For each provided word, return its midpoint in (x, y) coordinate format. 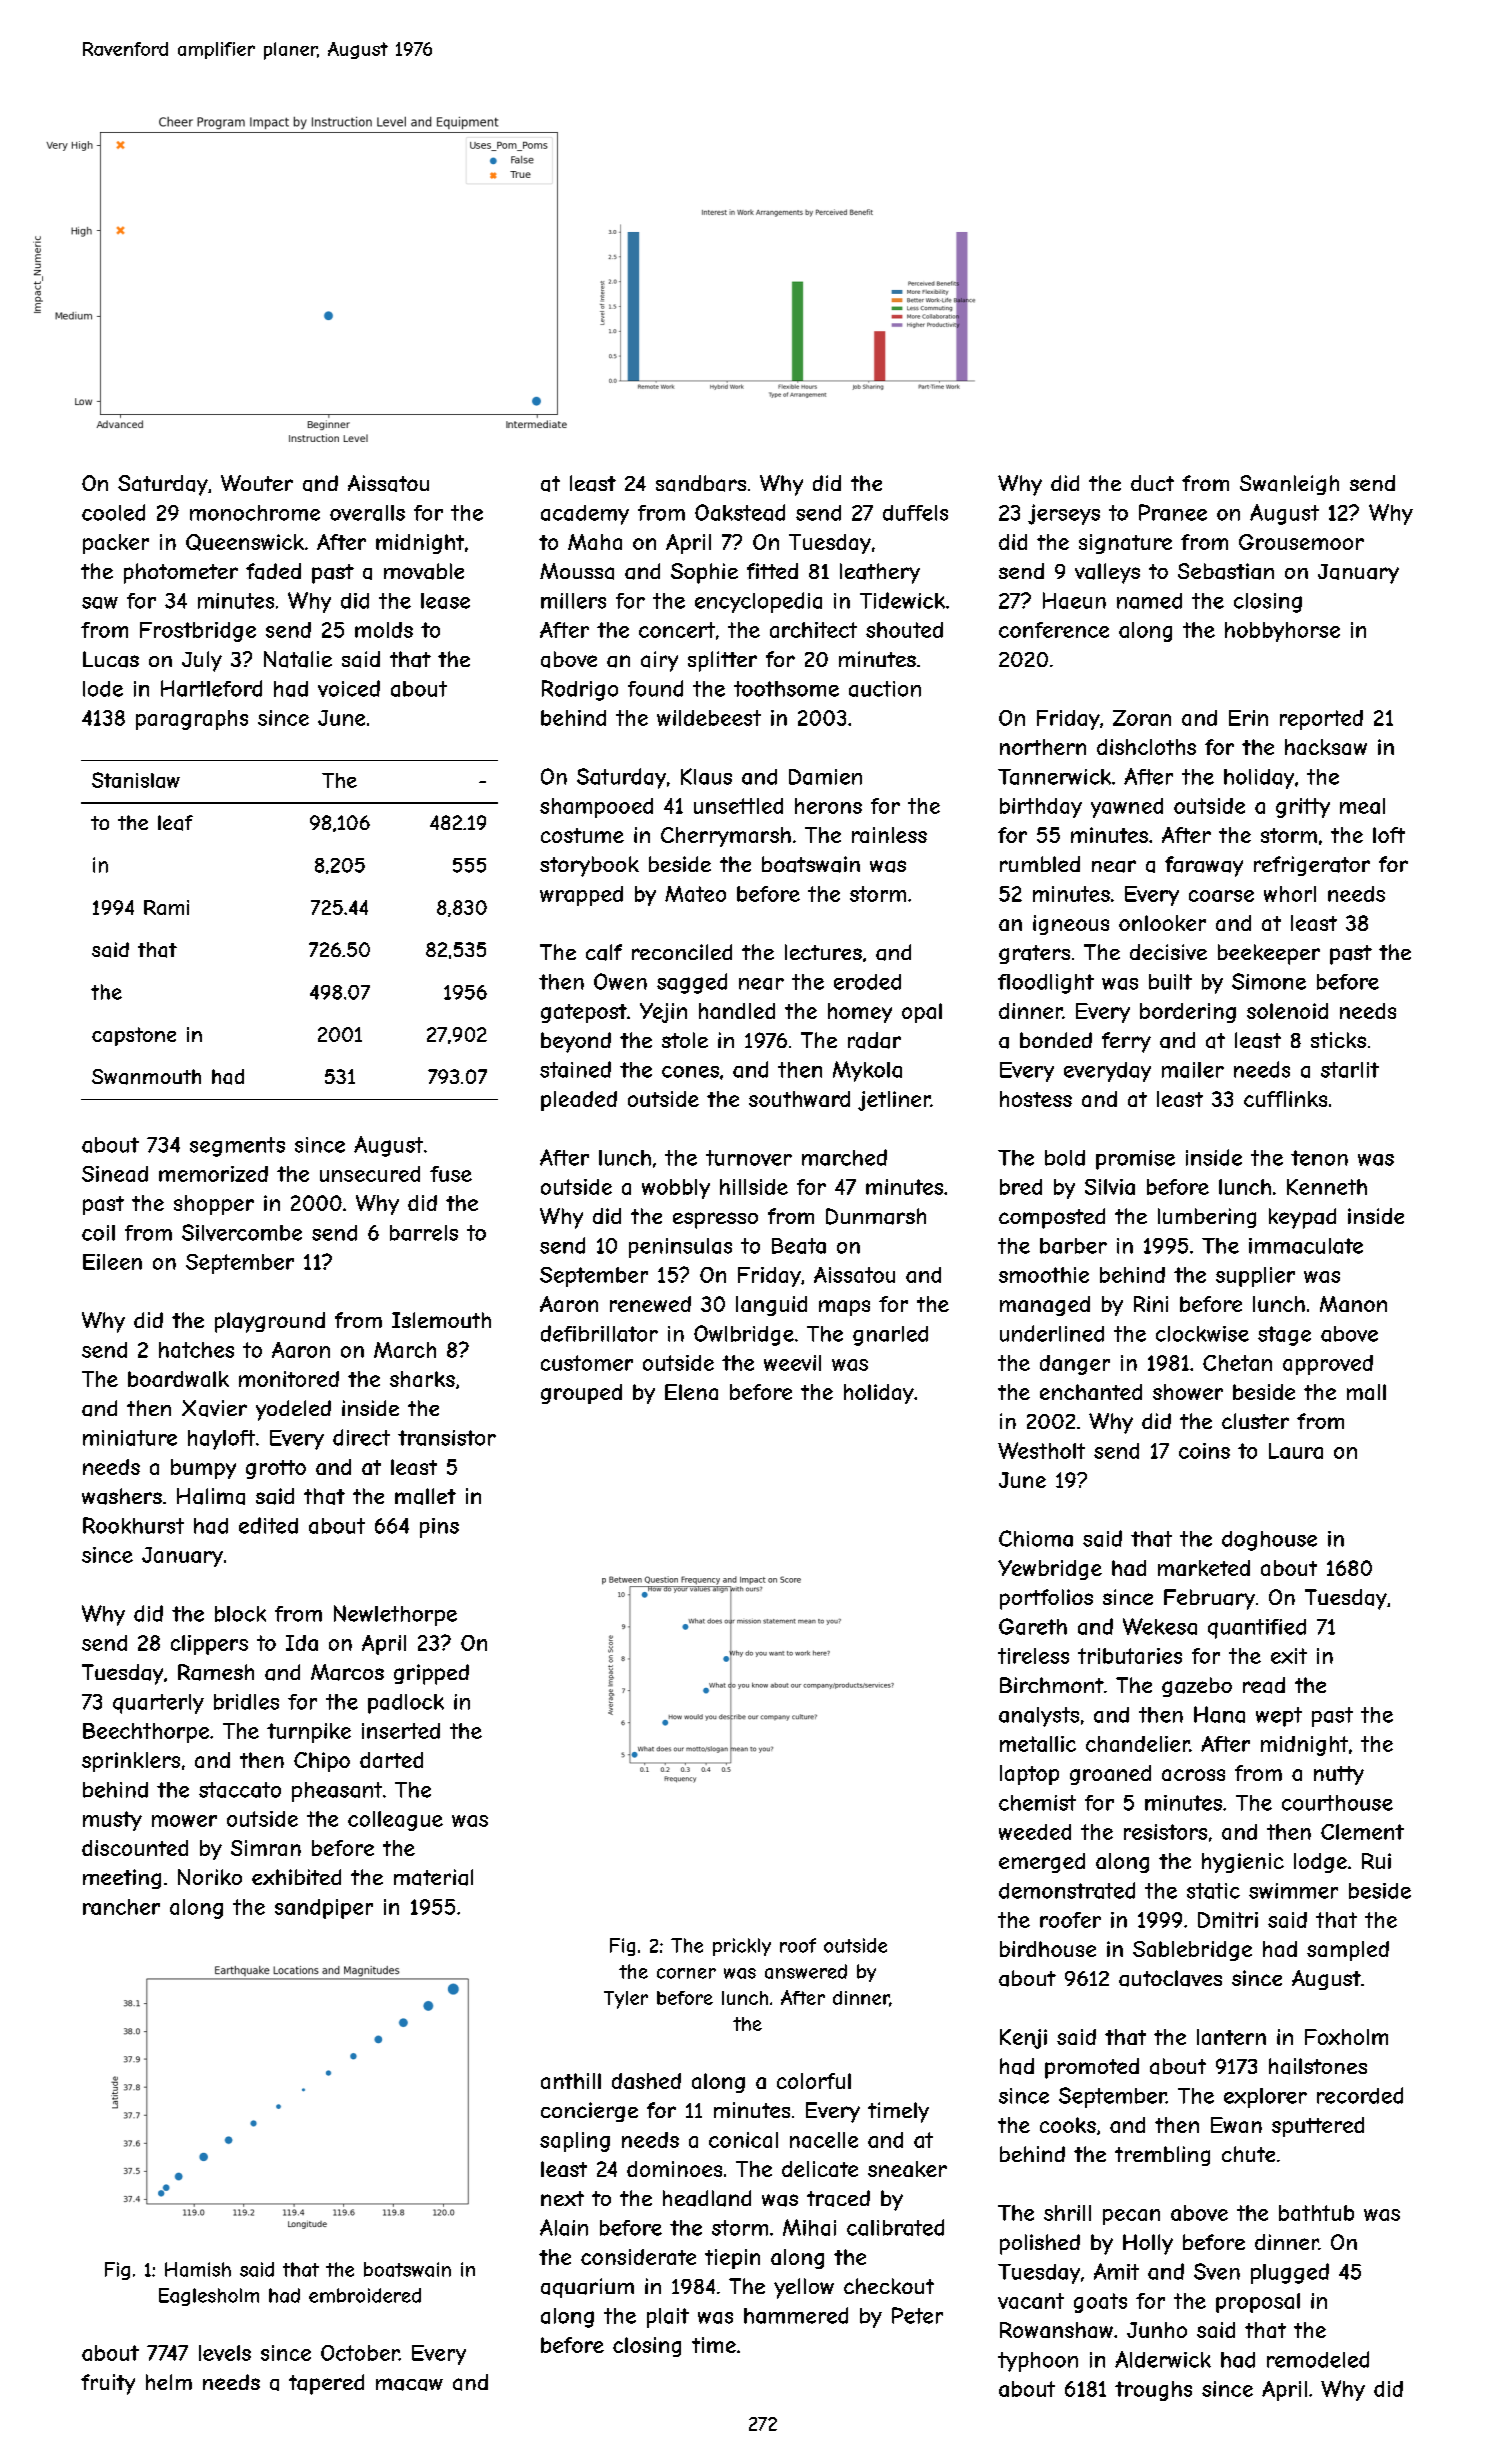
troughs (1153, 2391)
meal (1362, 806)
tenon (1319, 1158)
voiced (349, 688)
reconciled (682, 952)
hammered (796, 2315)
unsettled (738, 806)
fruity (108, 2384)
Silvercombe (242, 1232)
